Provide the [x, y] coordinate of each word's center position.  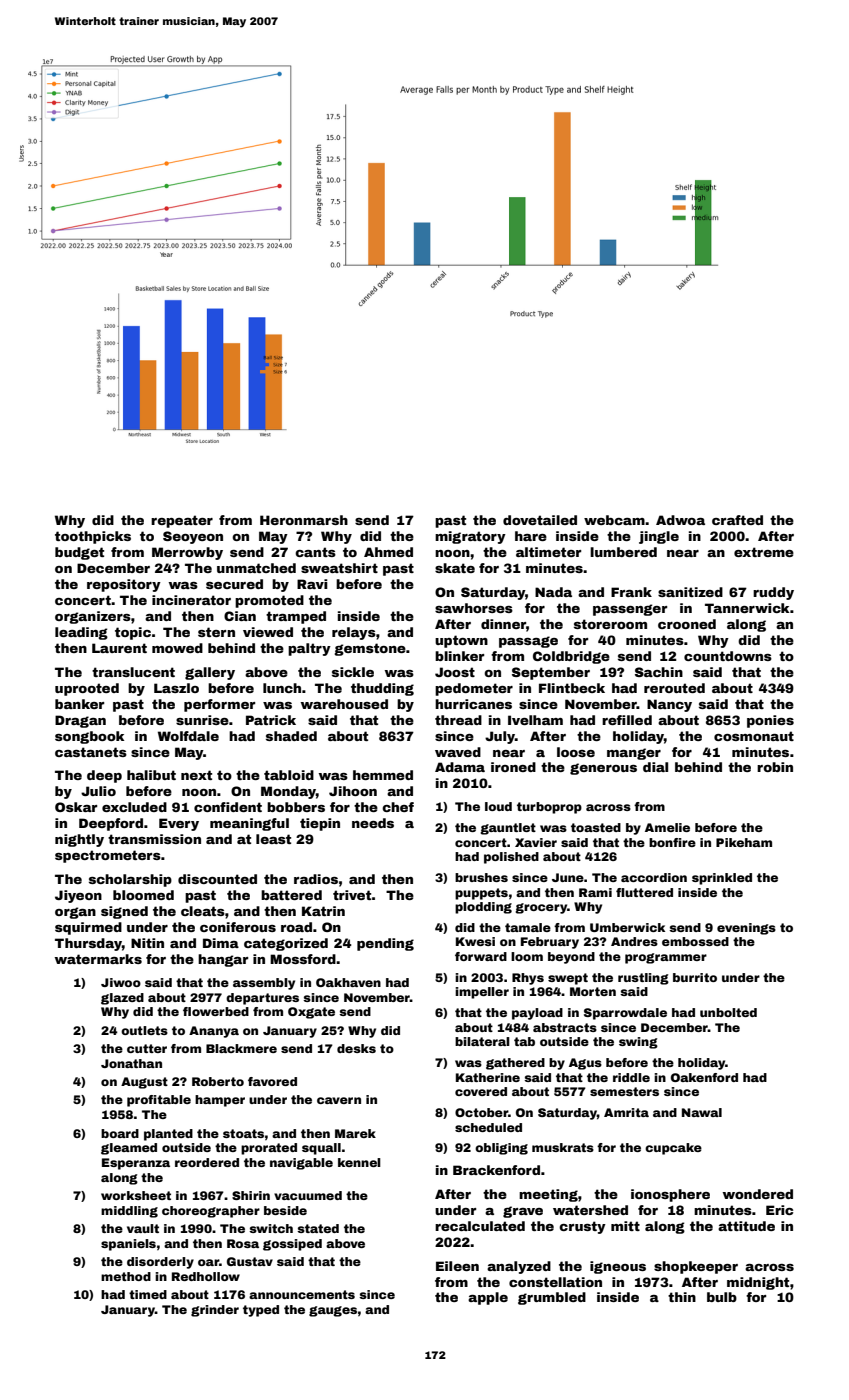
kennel [359, 1162]
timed [148, 1294]
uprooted [87, 689]
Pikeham [744, 842]
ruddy [773, 593]
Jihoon [353, 791]
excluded [134, 807]
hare [531, 536]
